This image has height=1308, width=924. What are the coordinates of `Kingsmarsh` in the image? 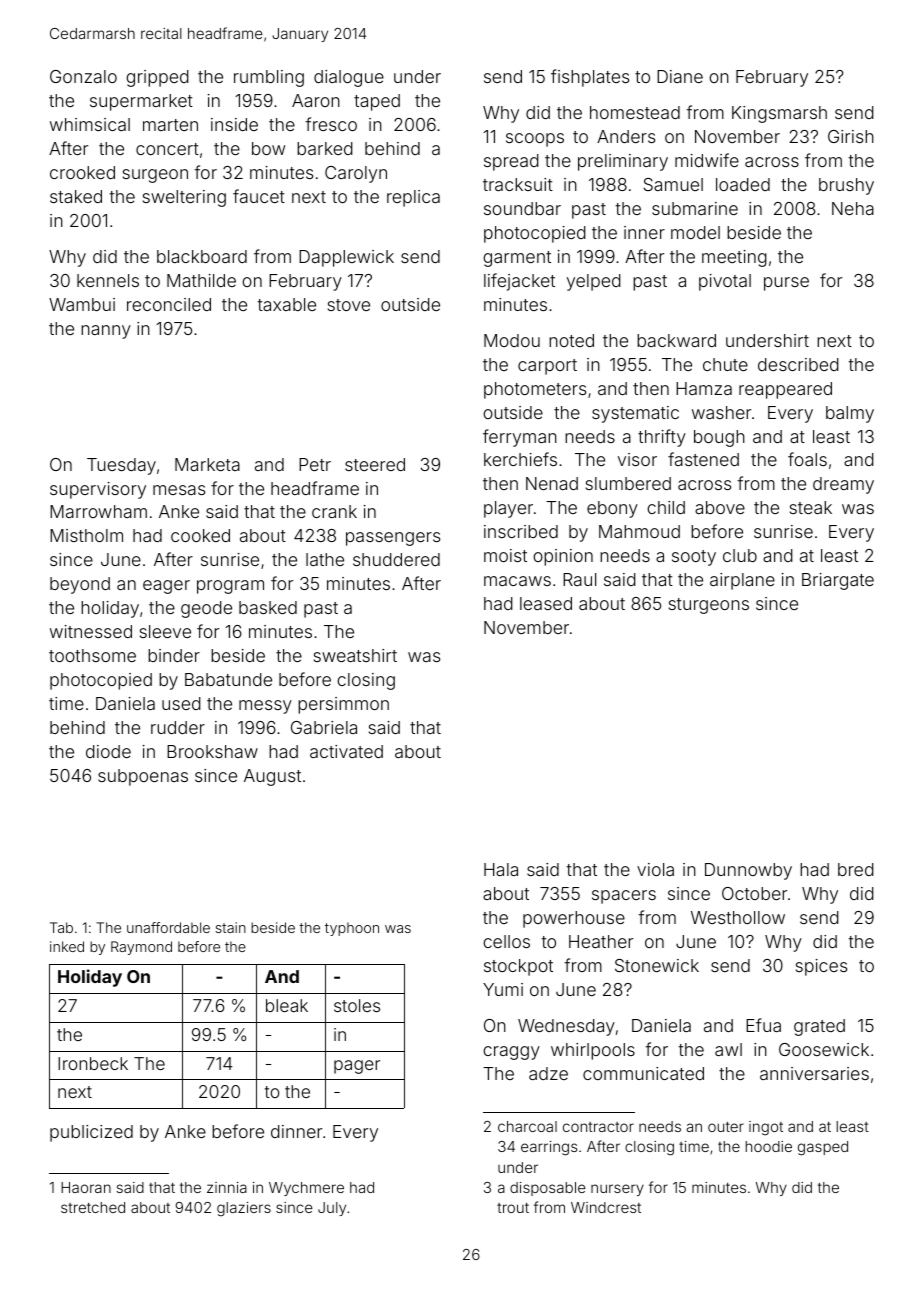 It's located at (779, 114).
